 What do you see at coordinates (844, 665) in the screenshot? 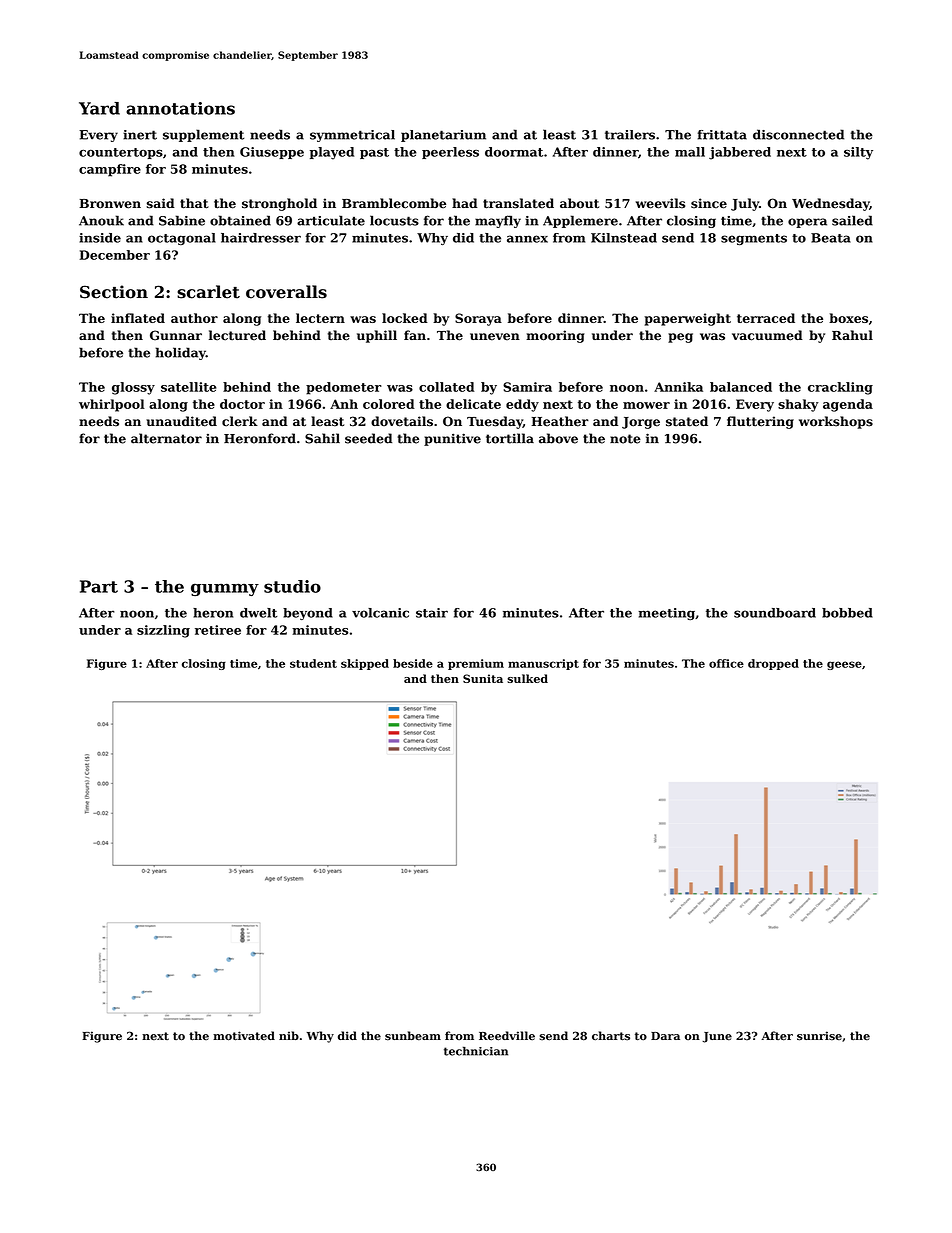
I see `geese` at bounding box center [844, 665].
